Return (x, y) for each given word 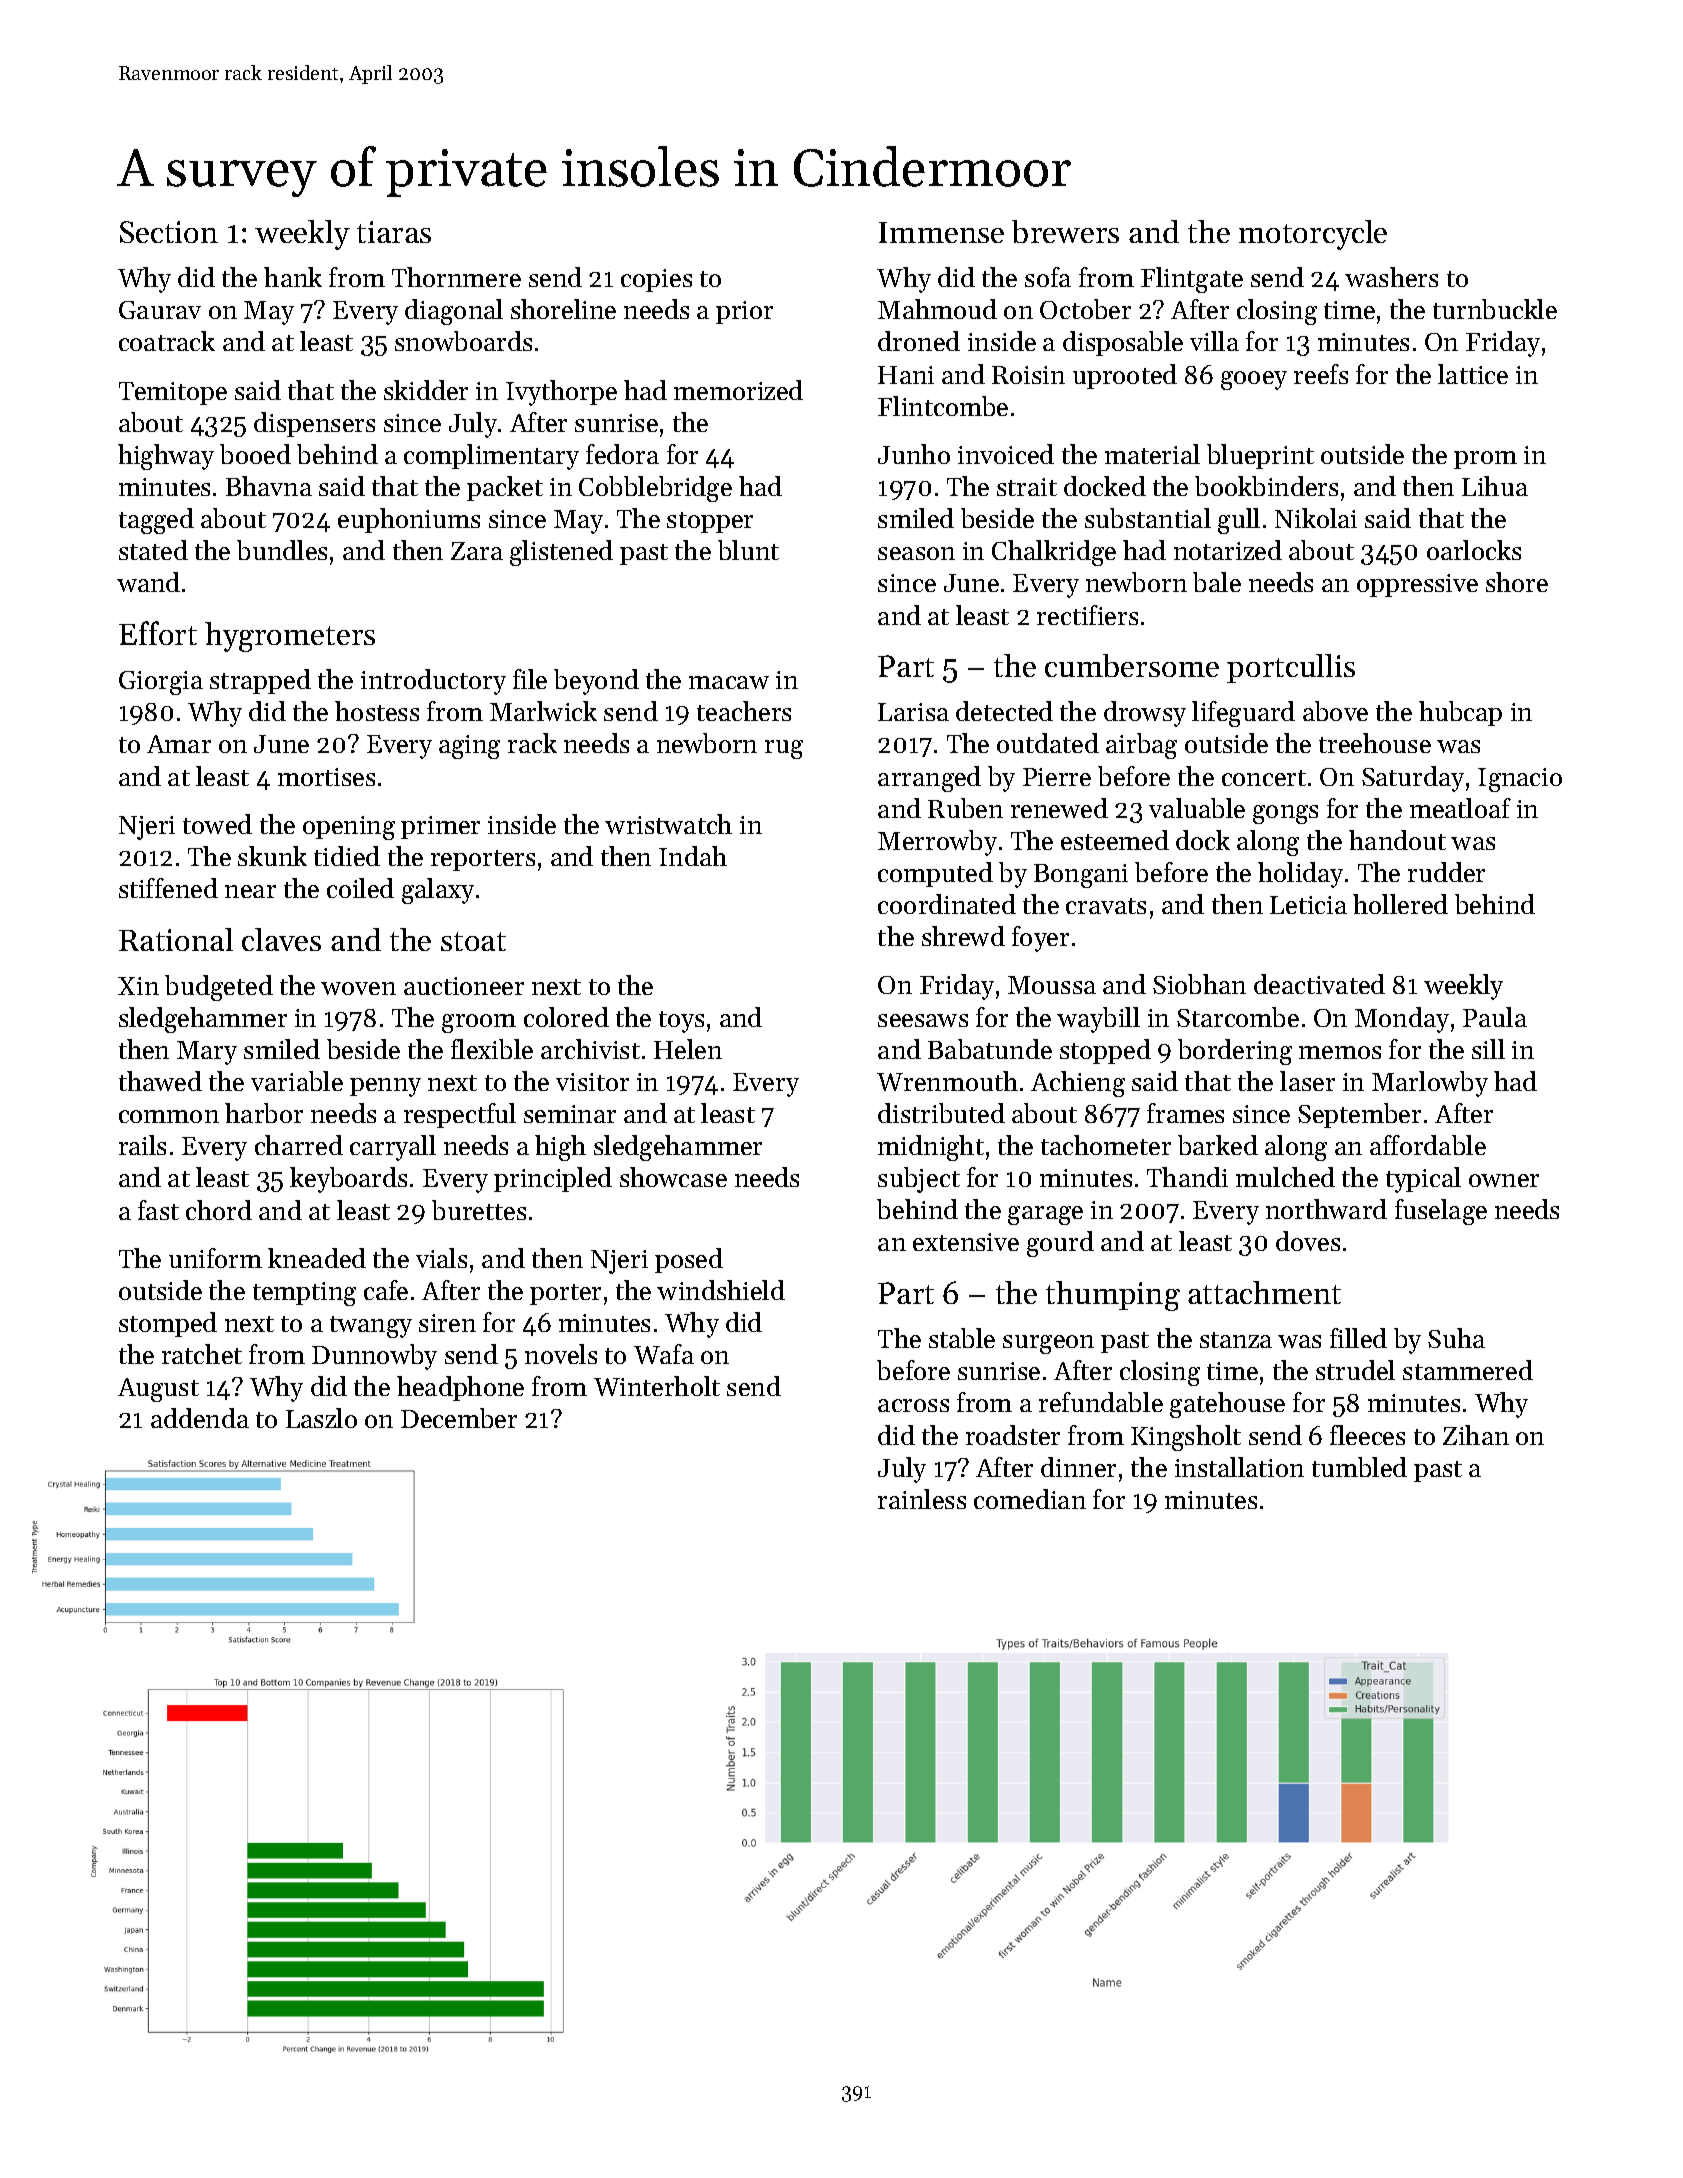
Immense (941, 232)
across (913, 1405)
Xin (138, 986)
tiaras (394, 232)
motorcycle (1313, 235)
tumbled (1359, 1467)
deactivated (1319, 984)
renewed (1059, 808)
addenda (200, 1418)
